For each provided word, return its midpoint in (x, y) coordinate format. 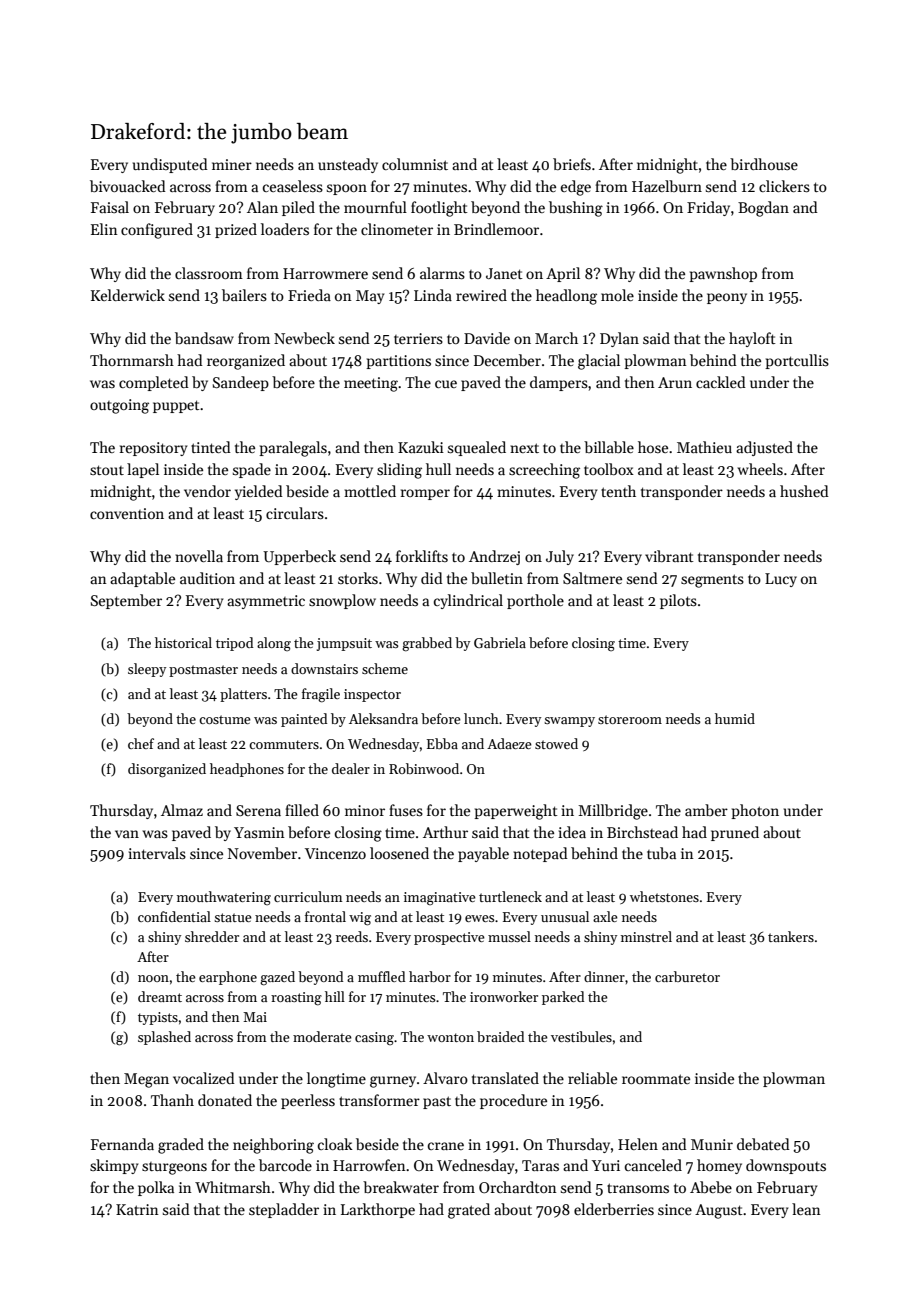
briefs (572, 164)
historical (183, 642)
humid (735, 718)
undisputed (170, 165)
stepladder (284, 1210)
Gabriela (500, 642)
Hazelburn (667, 186)
